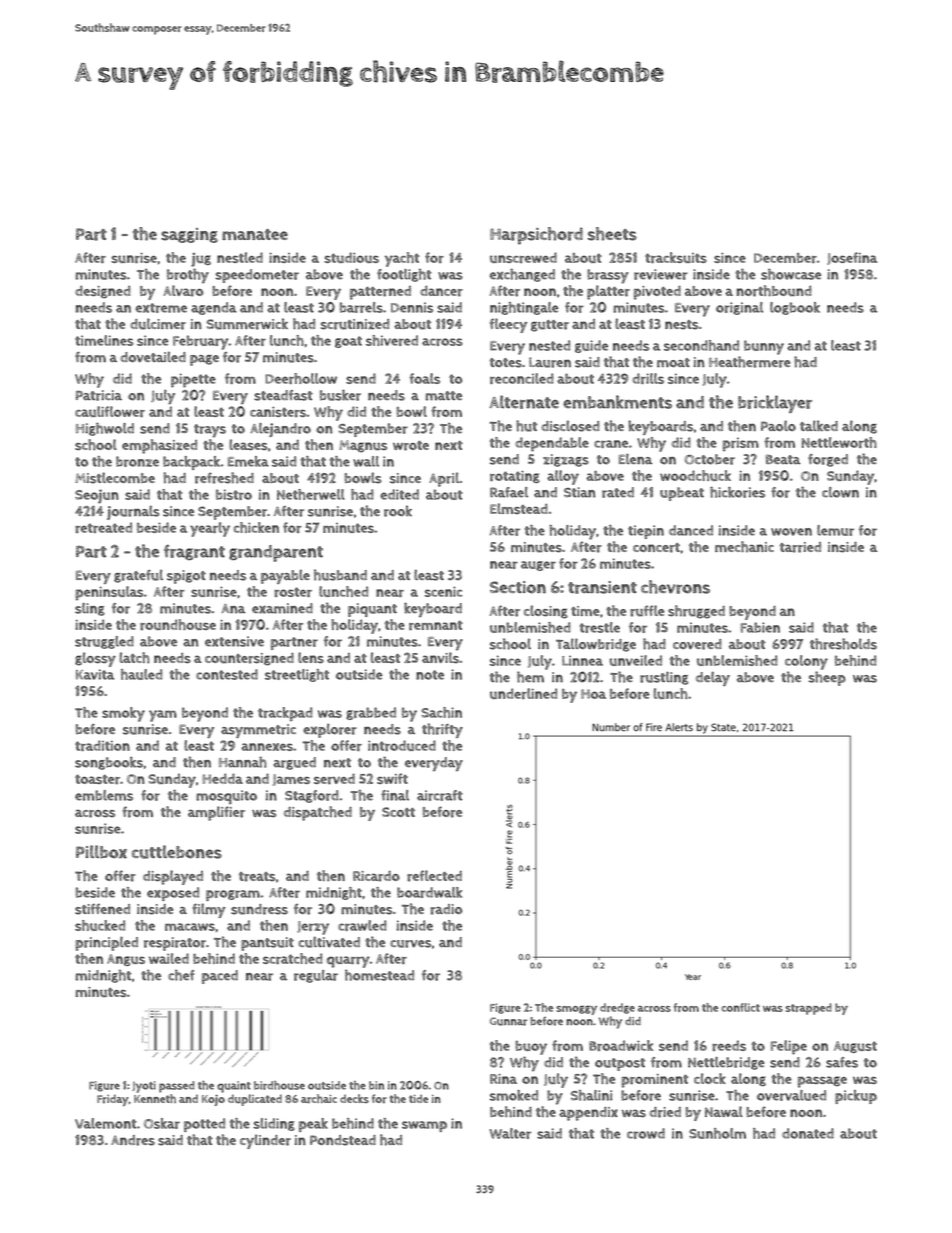  Describe the element at coordinates (795, 308) in the image. I see `logbook` at that location.
